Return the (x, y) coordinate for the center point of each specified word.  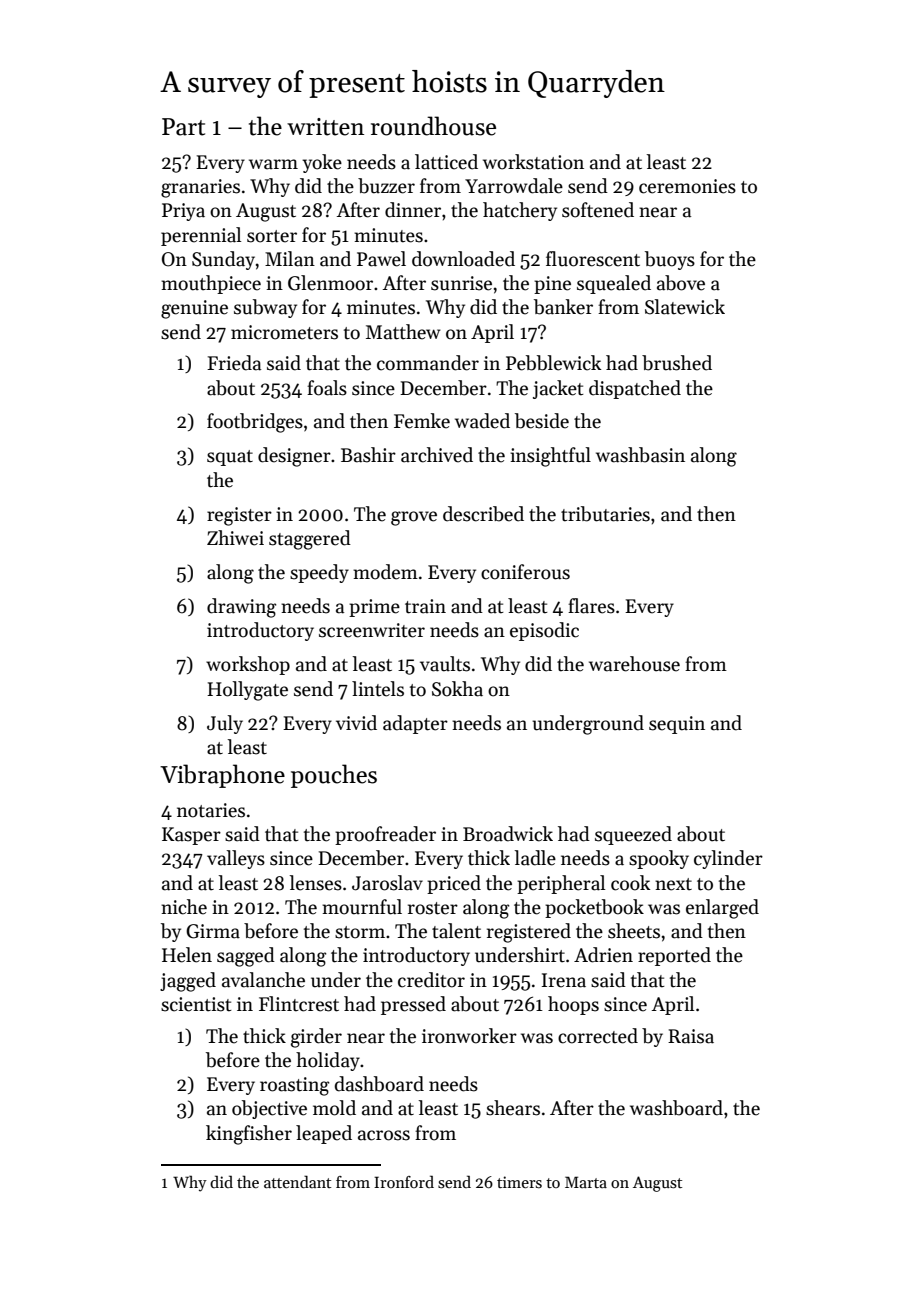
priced (454, 884)
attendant (297, 1181)
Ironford (404, 1181)
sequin (677, 725)
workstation (533, 162)
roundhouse (433, 126)
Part (183, 127)
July (225, 724)
